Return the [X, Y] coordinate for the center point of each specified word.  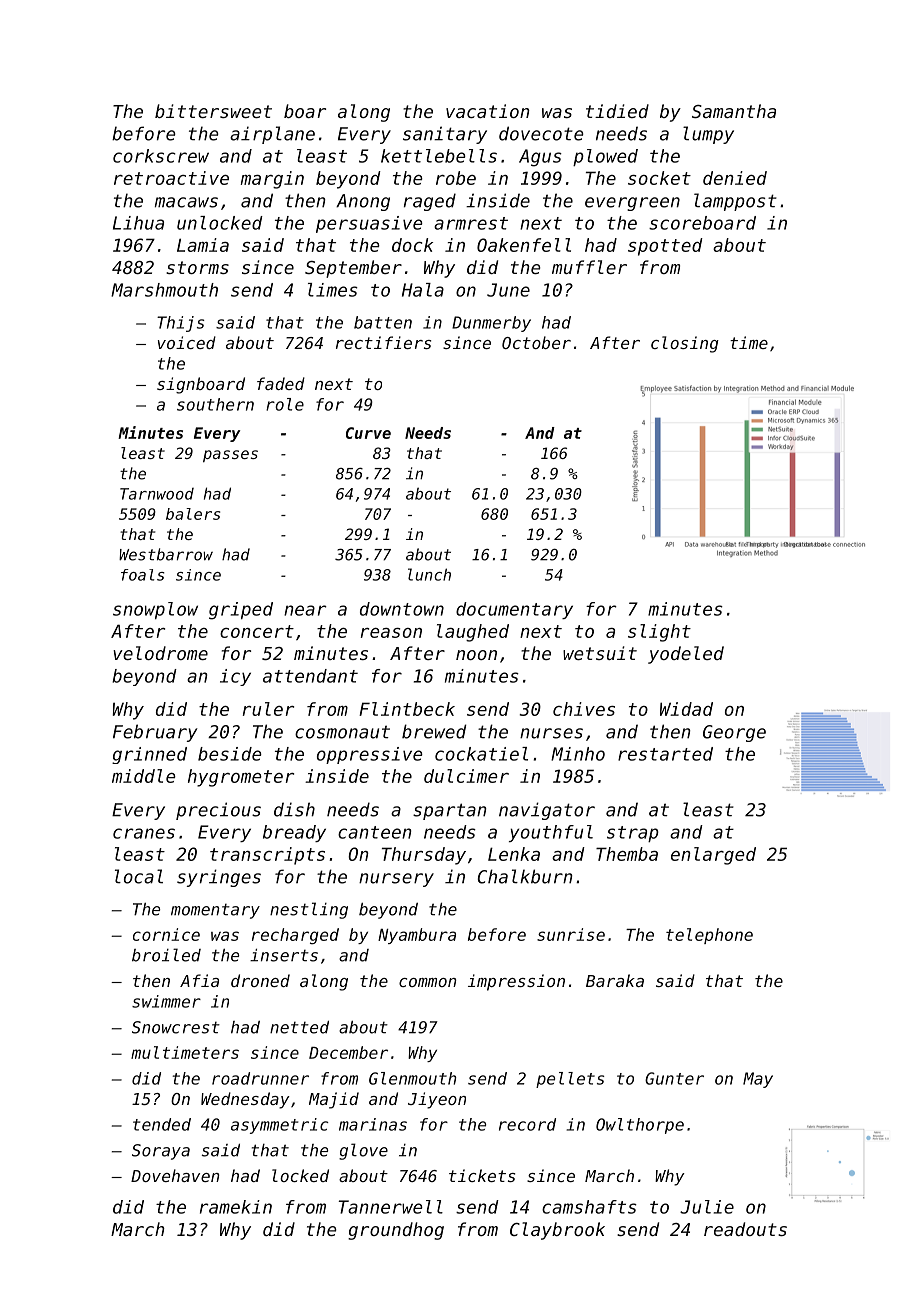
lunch [429, 574]
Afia [199, 980]
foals [143, 575]
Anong [363, 202]
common [427, 982]
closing [685, 344]
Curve [368, 433]
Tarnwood [157, 494]
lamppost [735, 202]
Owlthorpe [640, 1126]
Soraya [161, 1152]
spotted [665, 247]
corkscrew [161, 156]
